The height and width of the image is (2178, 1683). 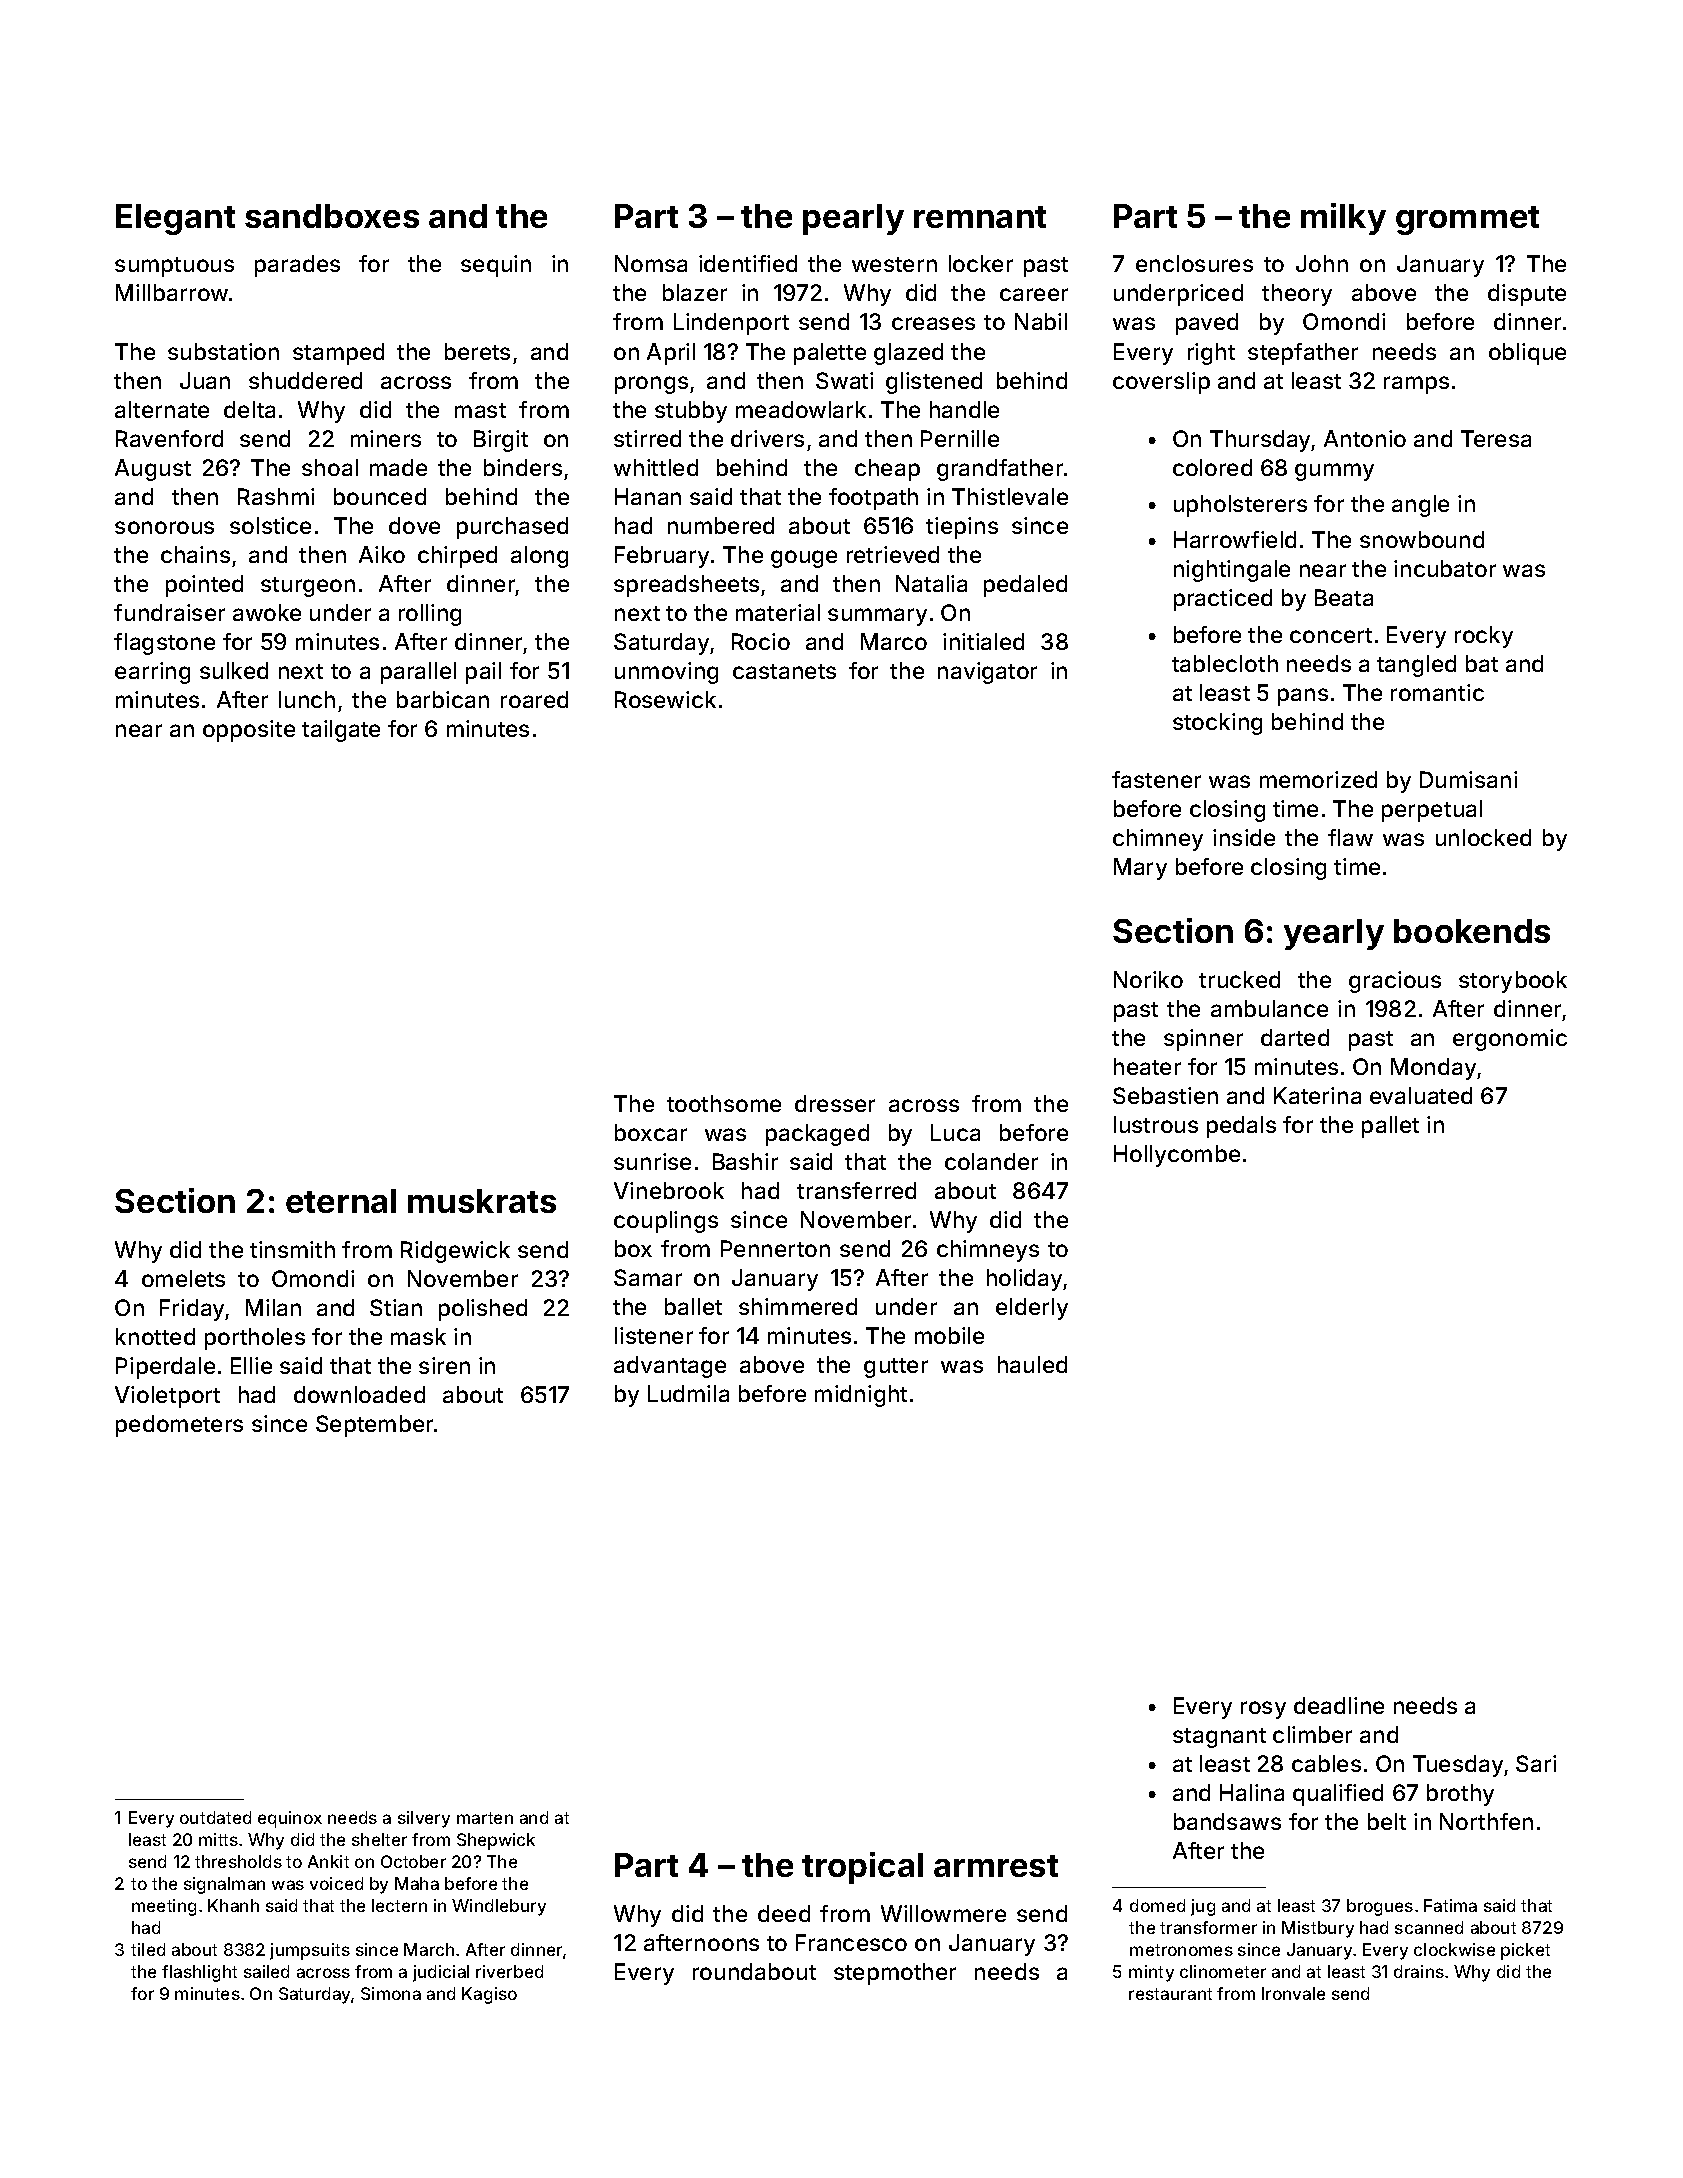 I want to click on tailgate, so click(x=341, y=731).
